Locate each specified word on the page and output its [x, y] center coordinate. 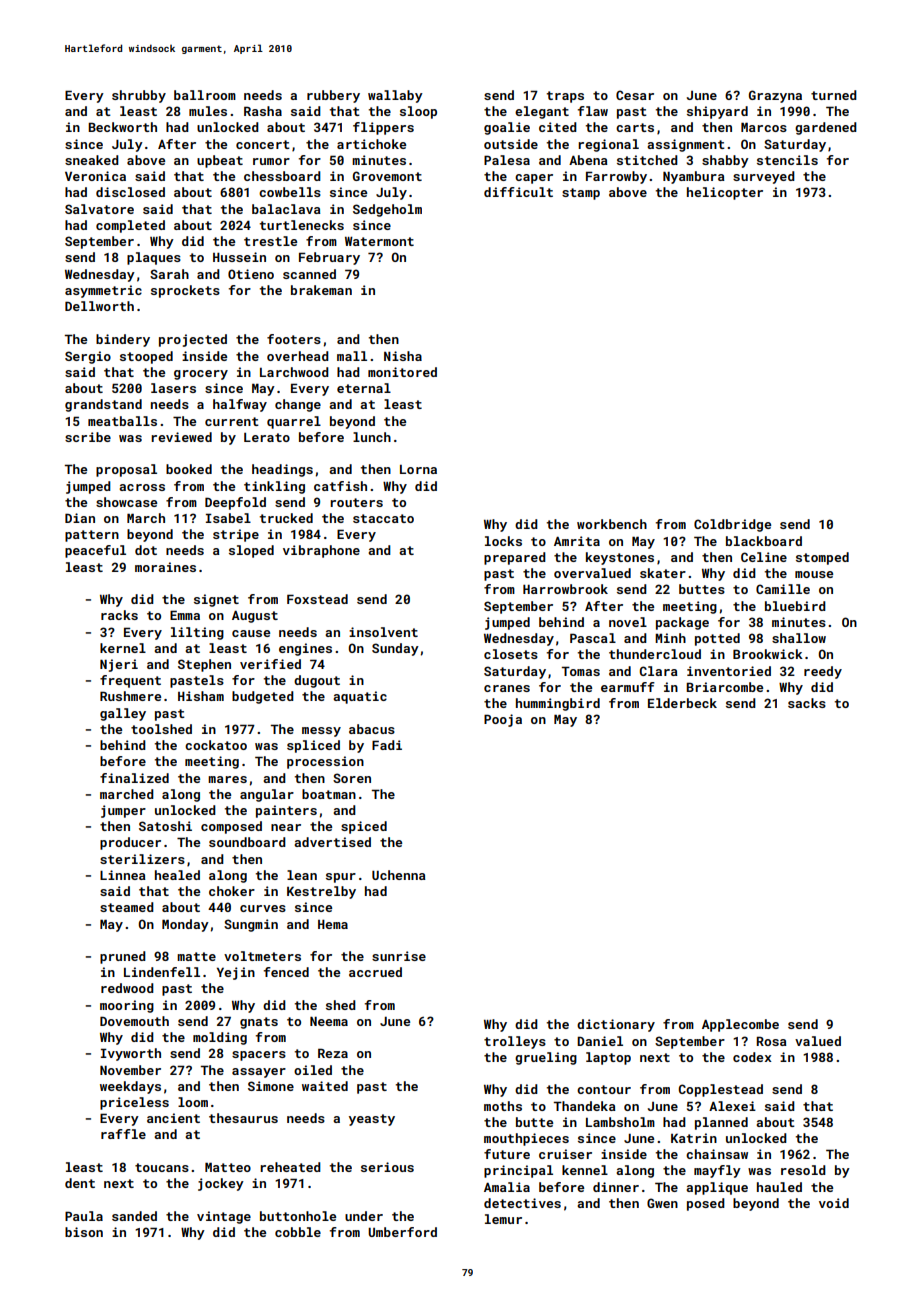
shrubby [139, 96]
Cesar [635, 95]
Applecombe [740, 1025]
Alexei [732, 1106]
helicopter [725, 193]
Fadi [387, 745]
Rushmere [130, 696]
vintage [224, 1217]
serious [387, 1167]
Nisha [403, 356]
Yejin [236, 973]
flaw [593, 111]
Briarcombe [724, 687]
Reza [333, 1053]
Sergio [88, 357]
